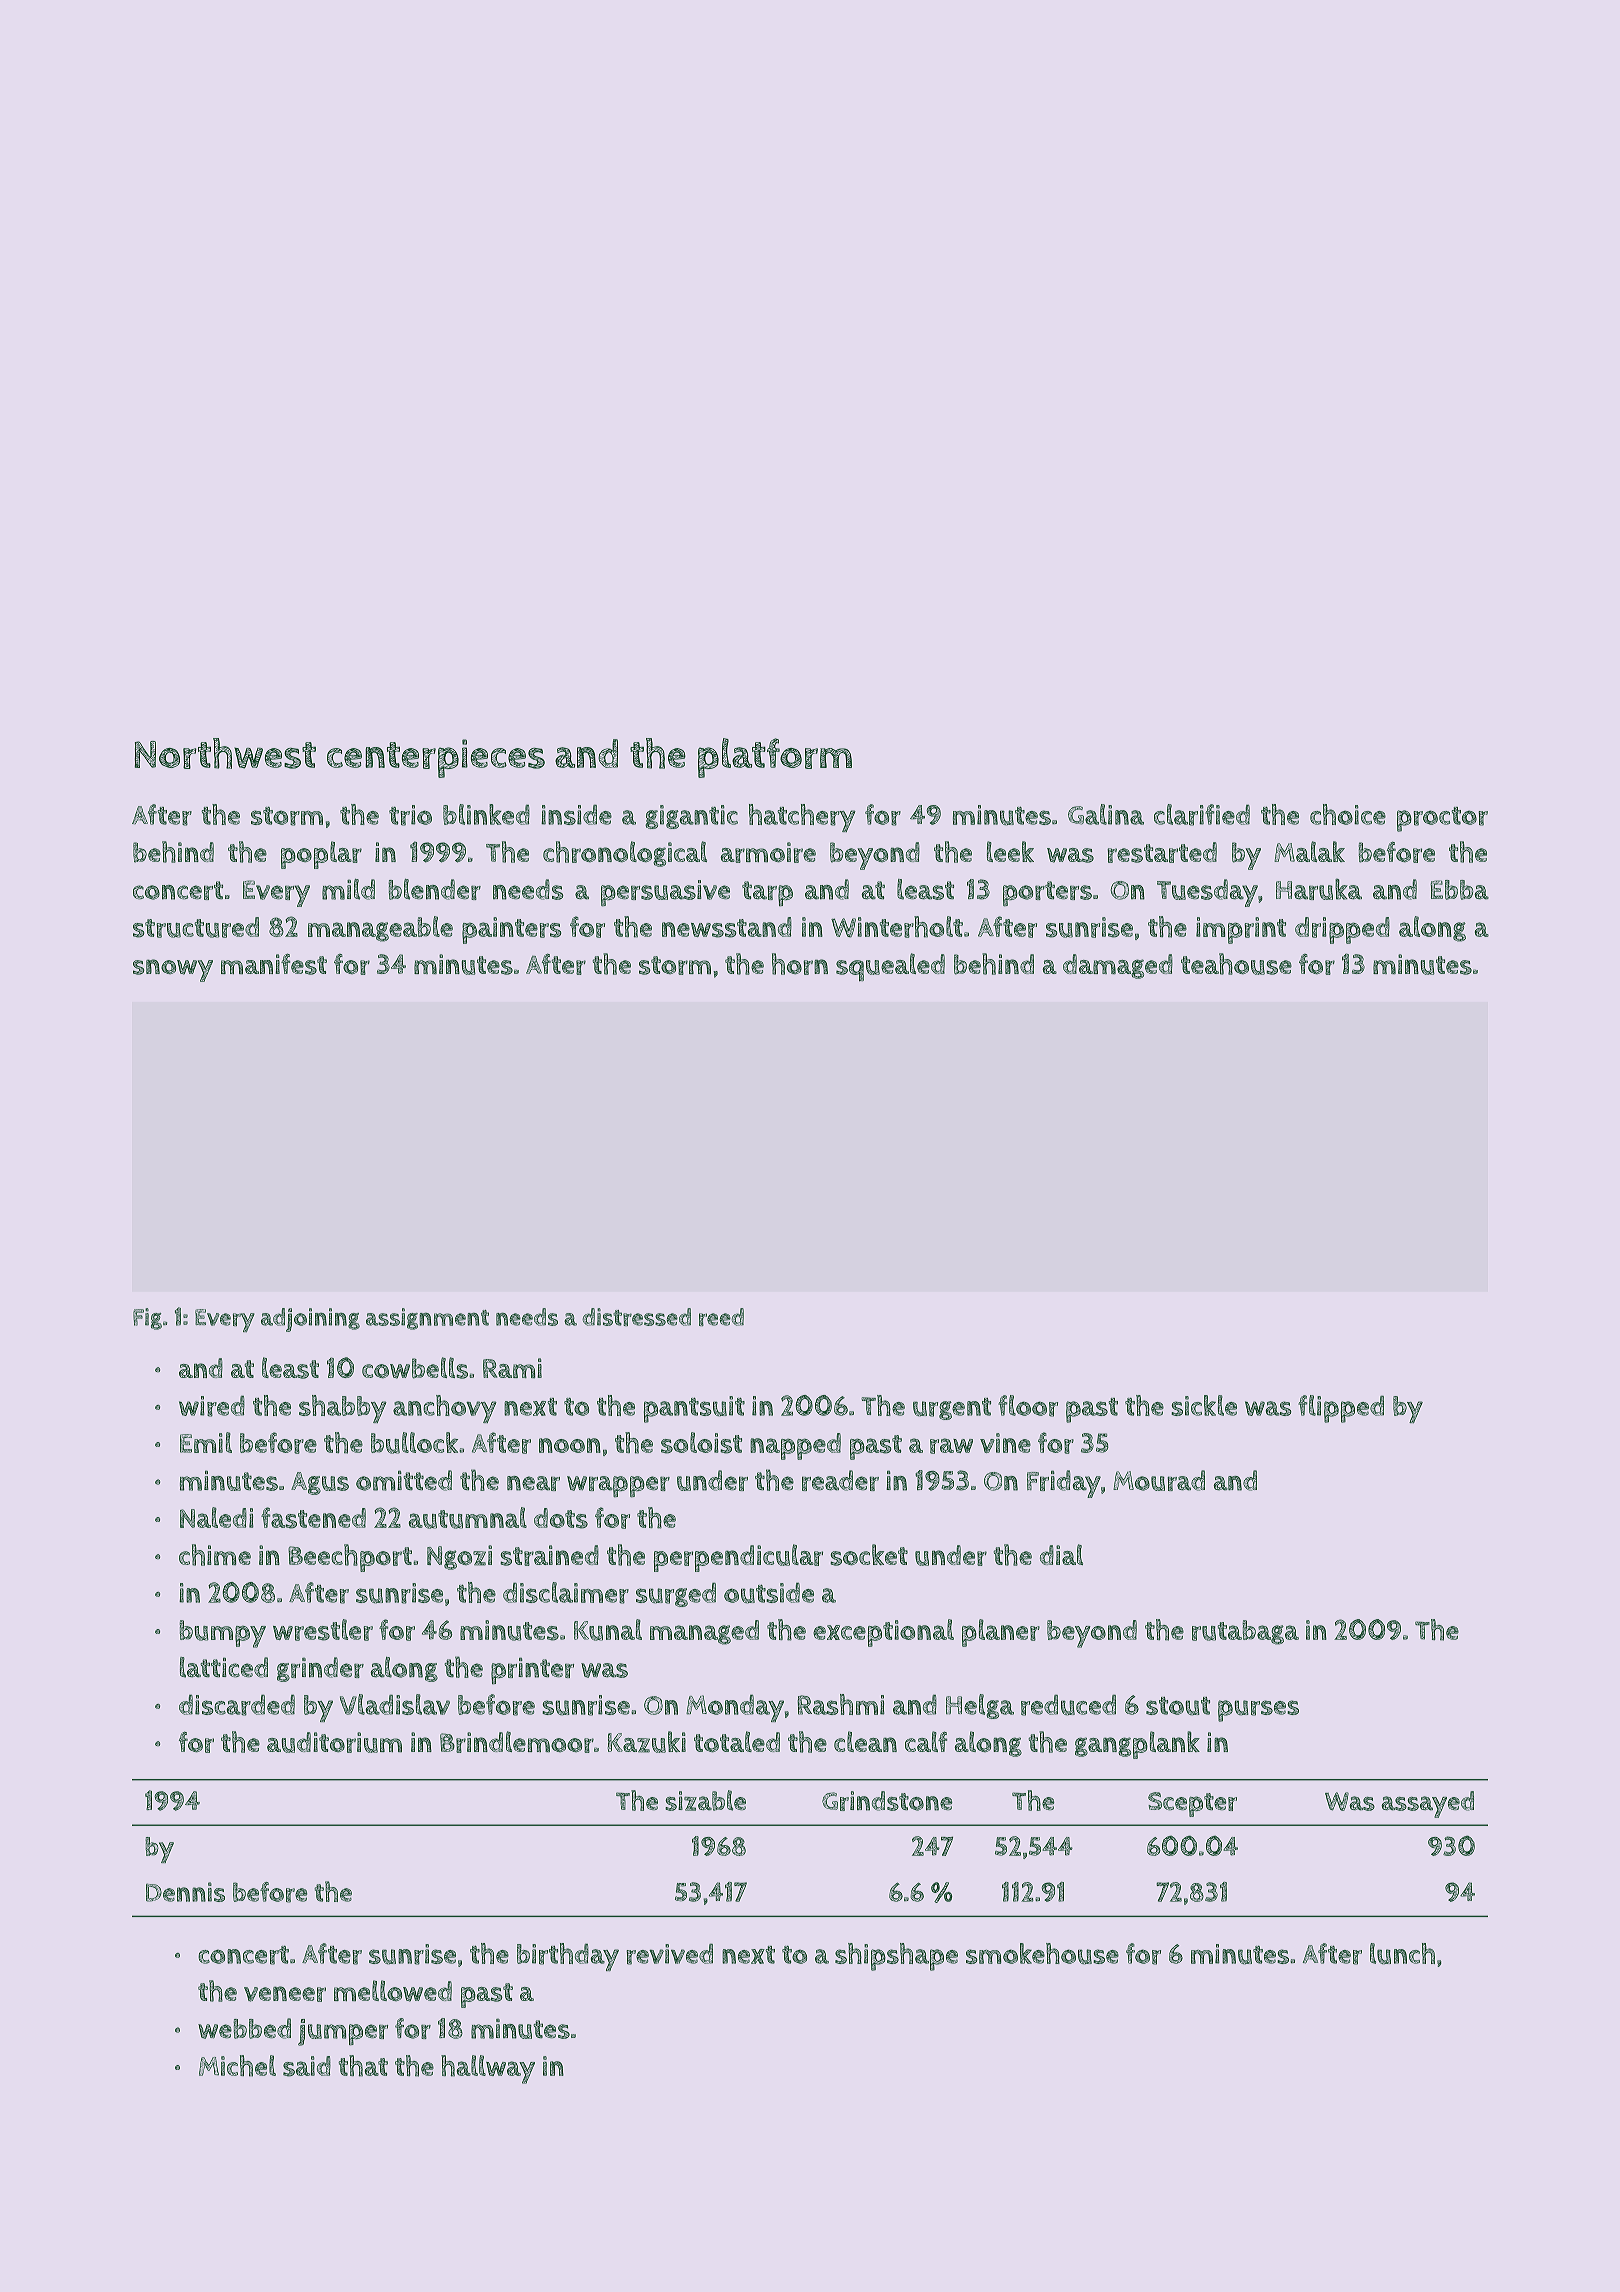  What do you see at coordinates (897, 927) in the image?
I see `Winterholt` at bounding box center [897, 927].
